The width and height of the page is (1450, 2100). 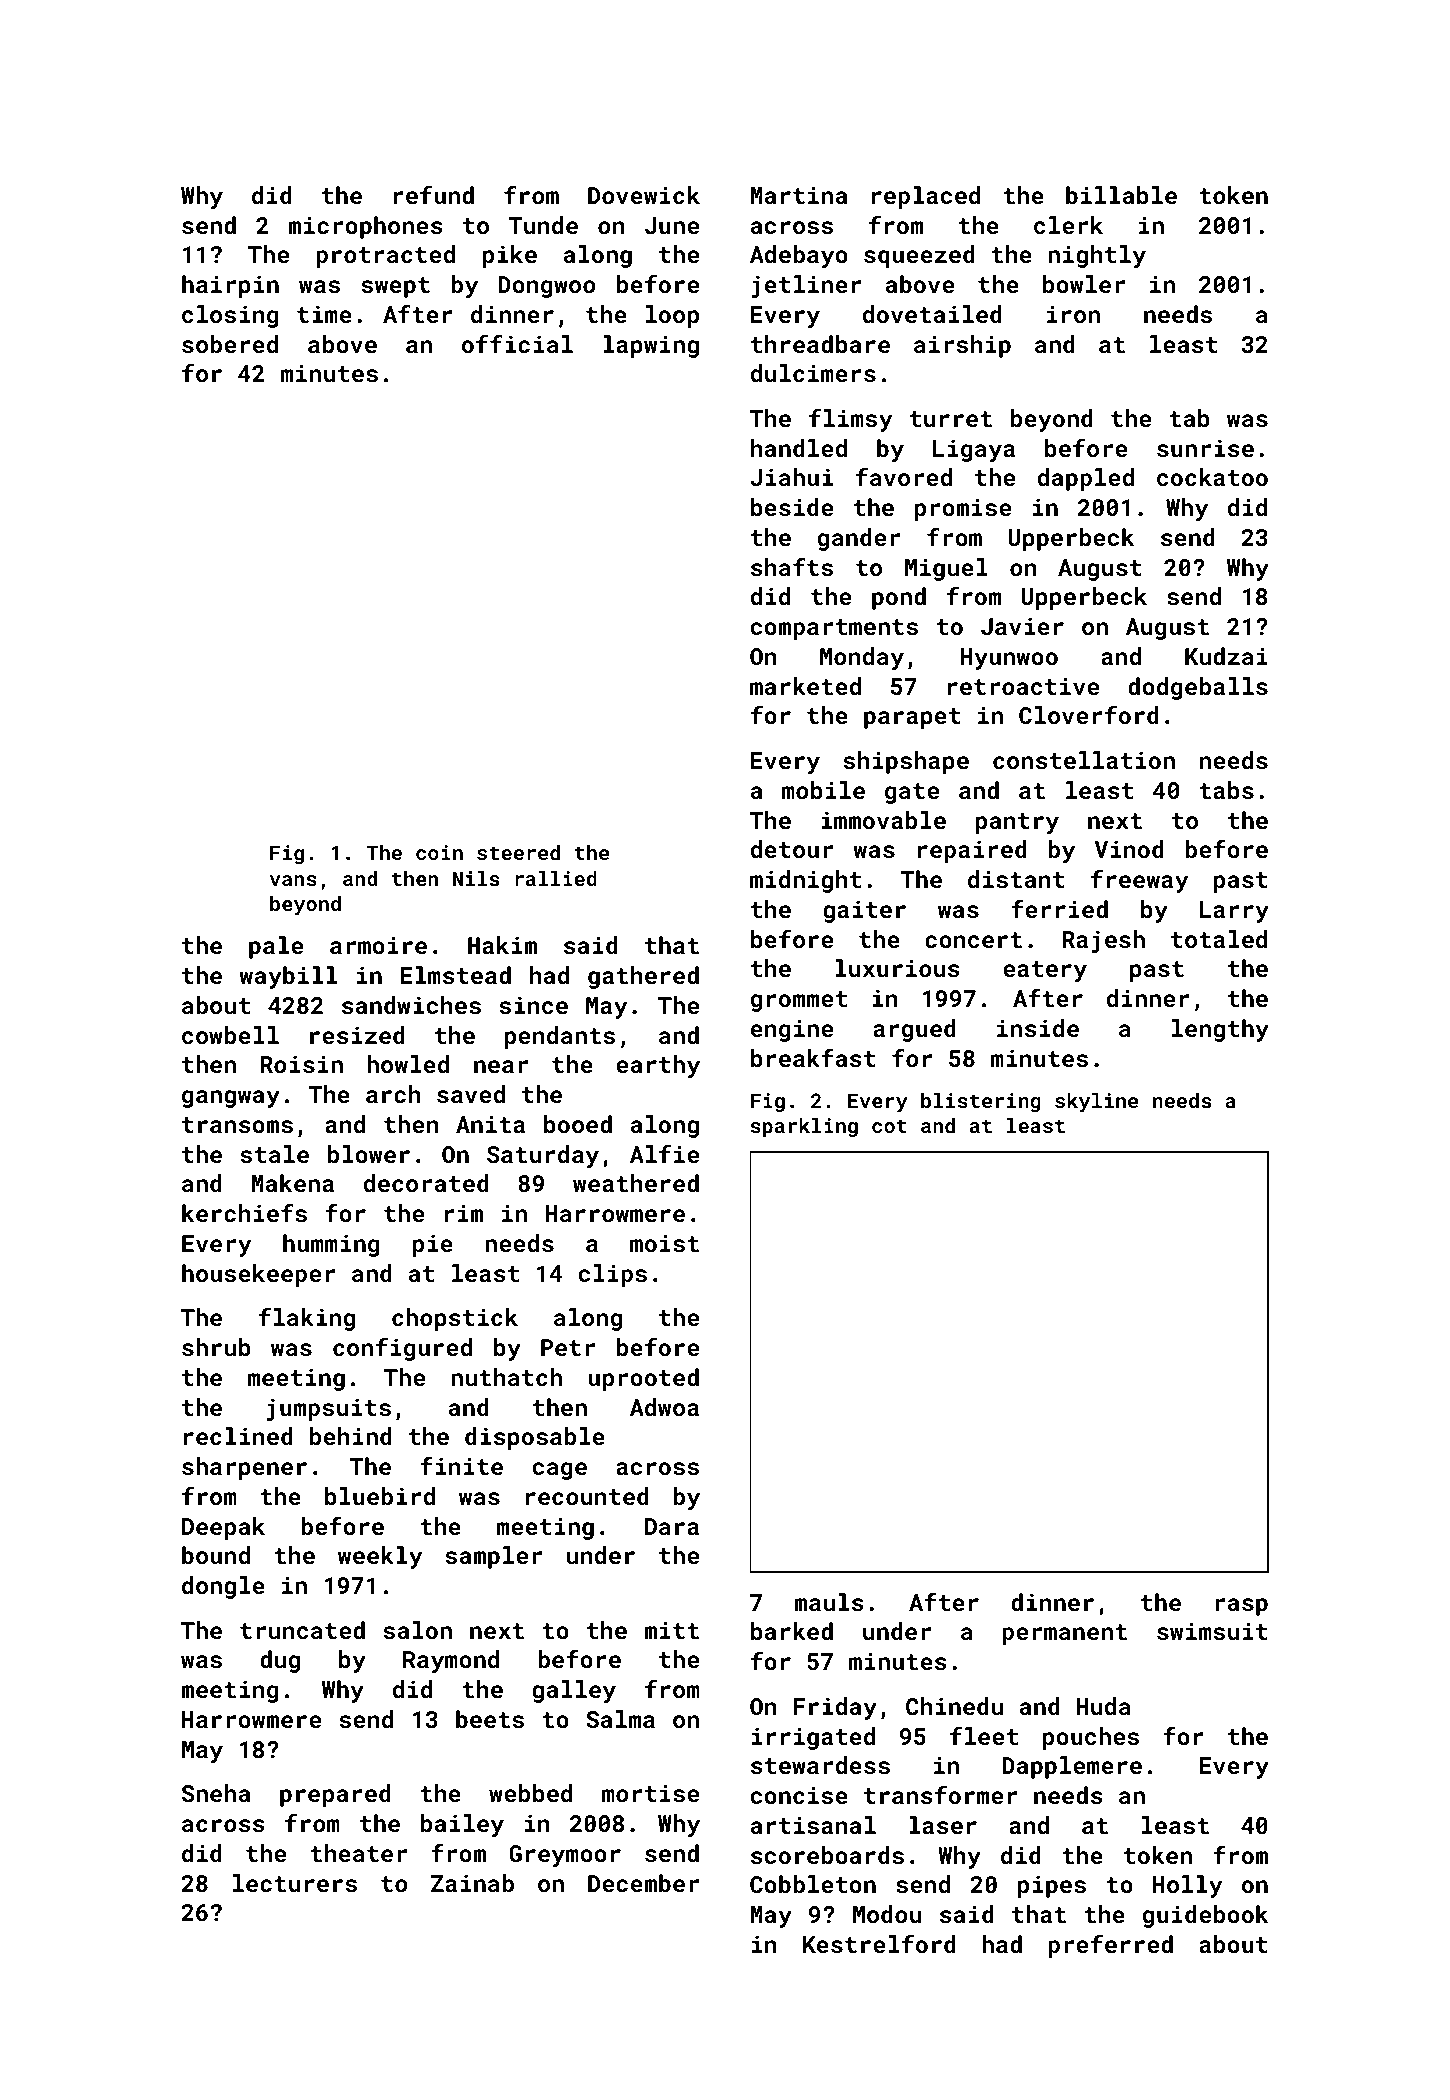 I want to click on cot, so click(x=889, y=1126).
